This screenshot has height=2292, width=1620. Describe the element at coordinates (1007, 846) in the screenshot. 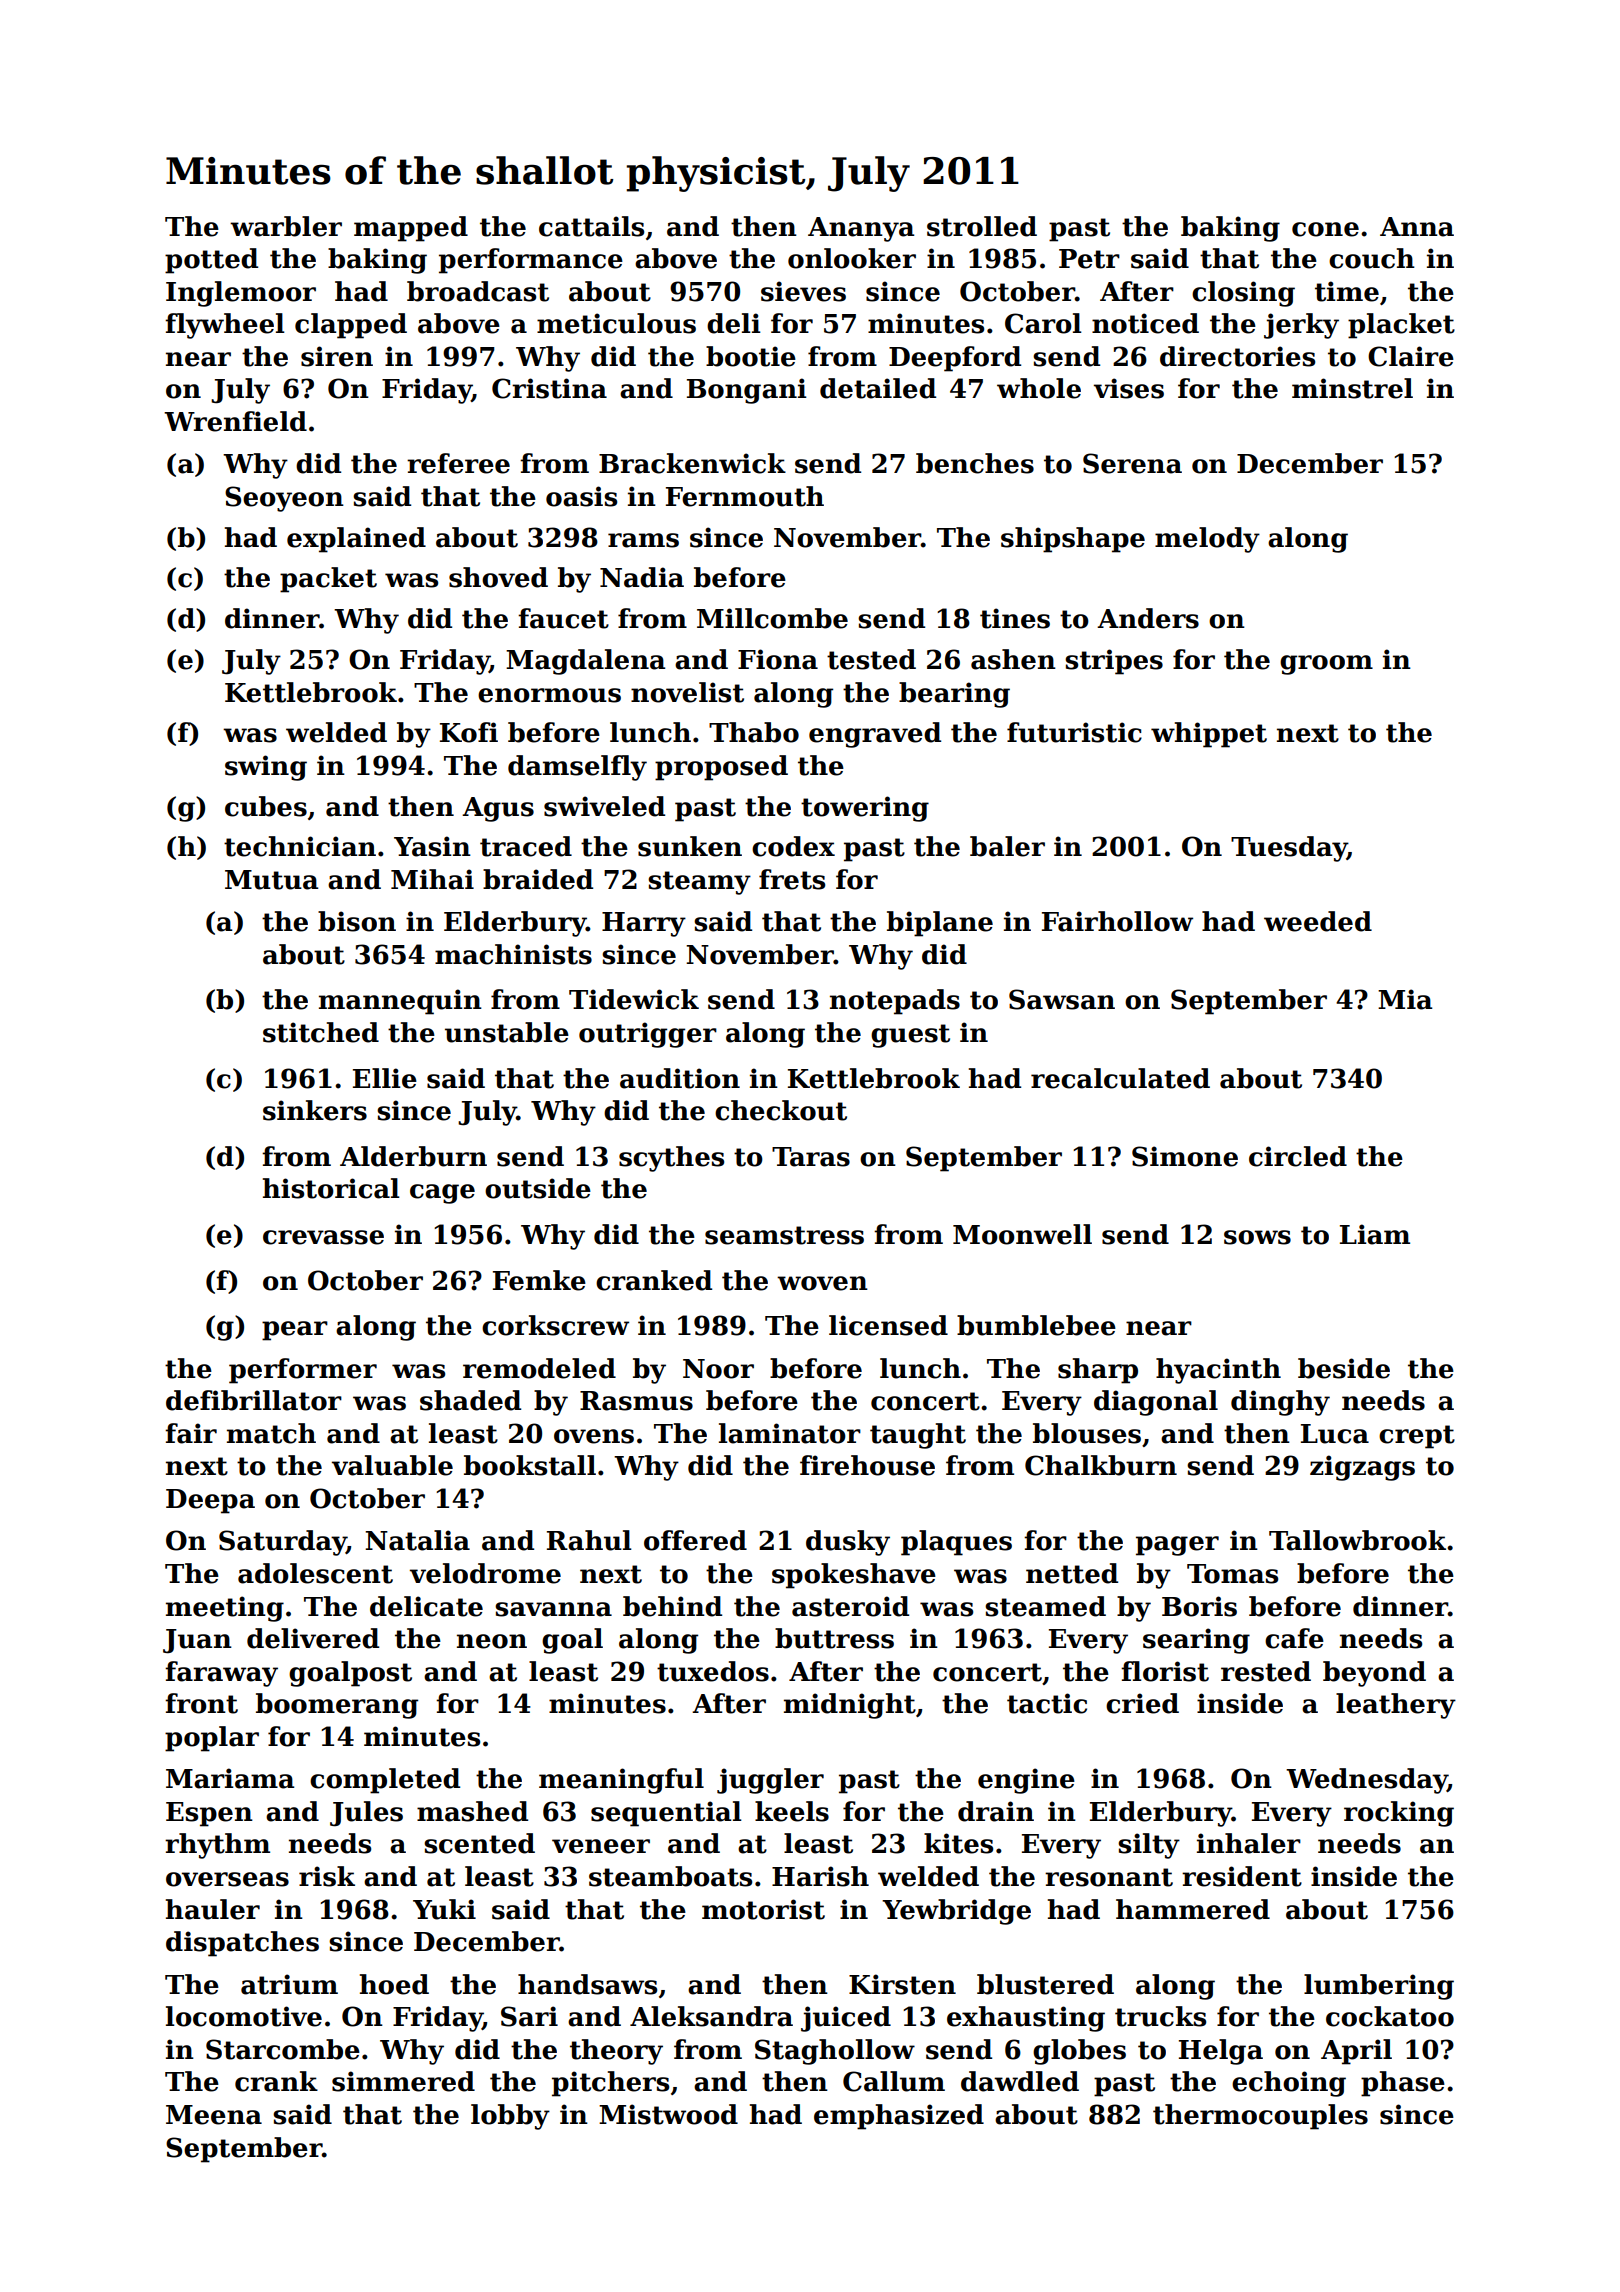

I see `baler` at that location.
